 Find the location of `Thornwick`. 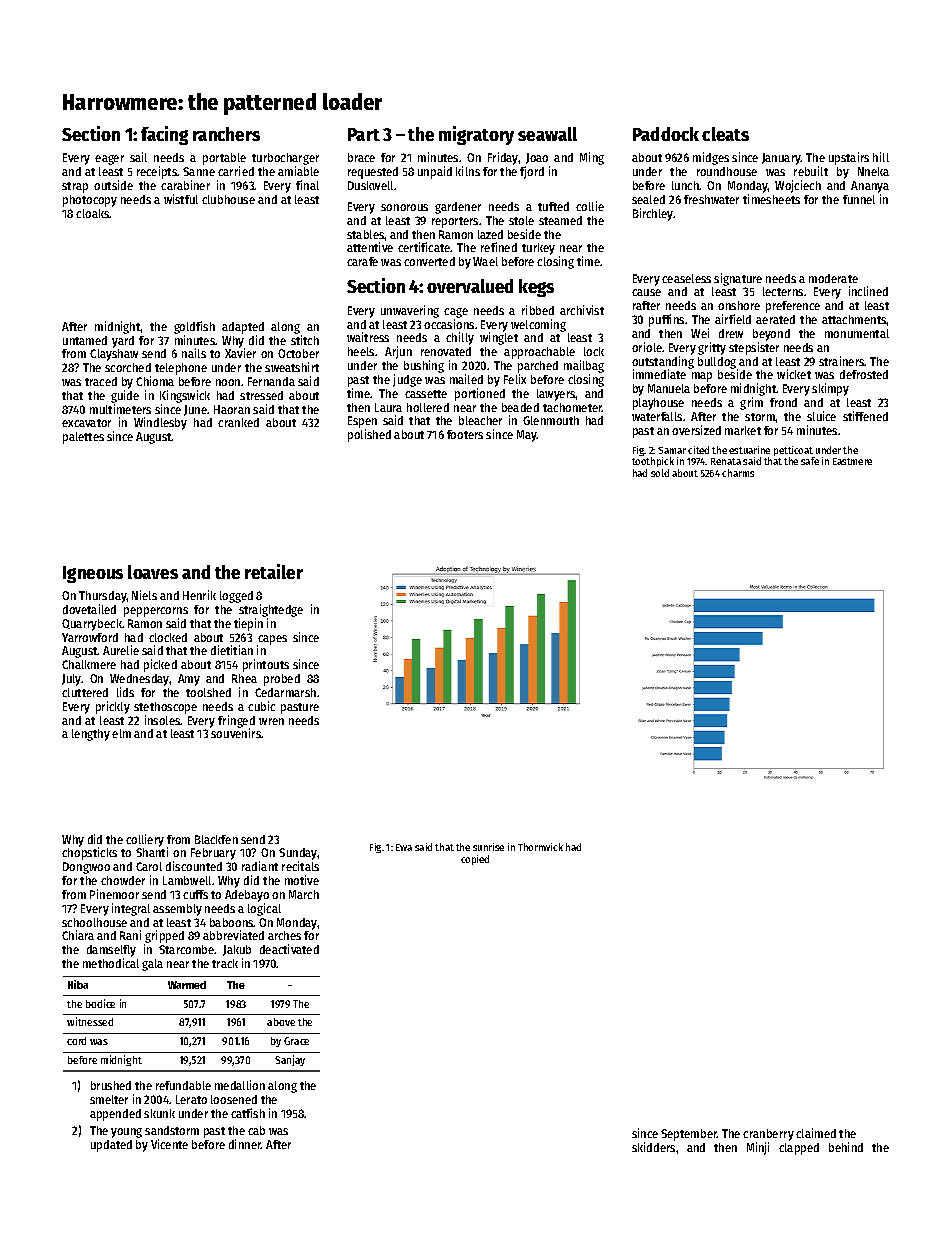

Thornwick is located at coordinates (540, 847).
